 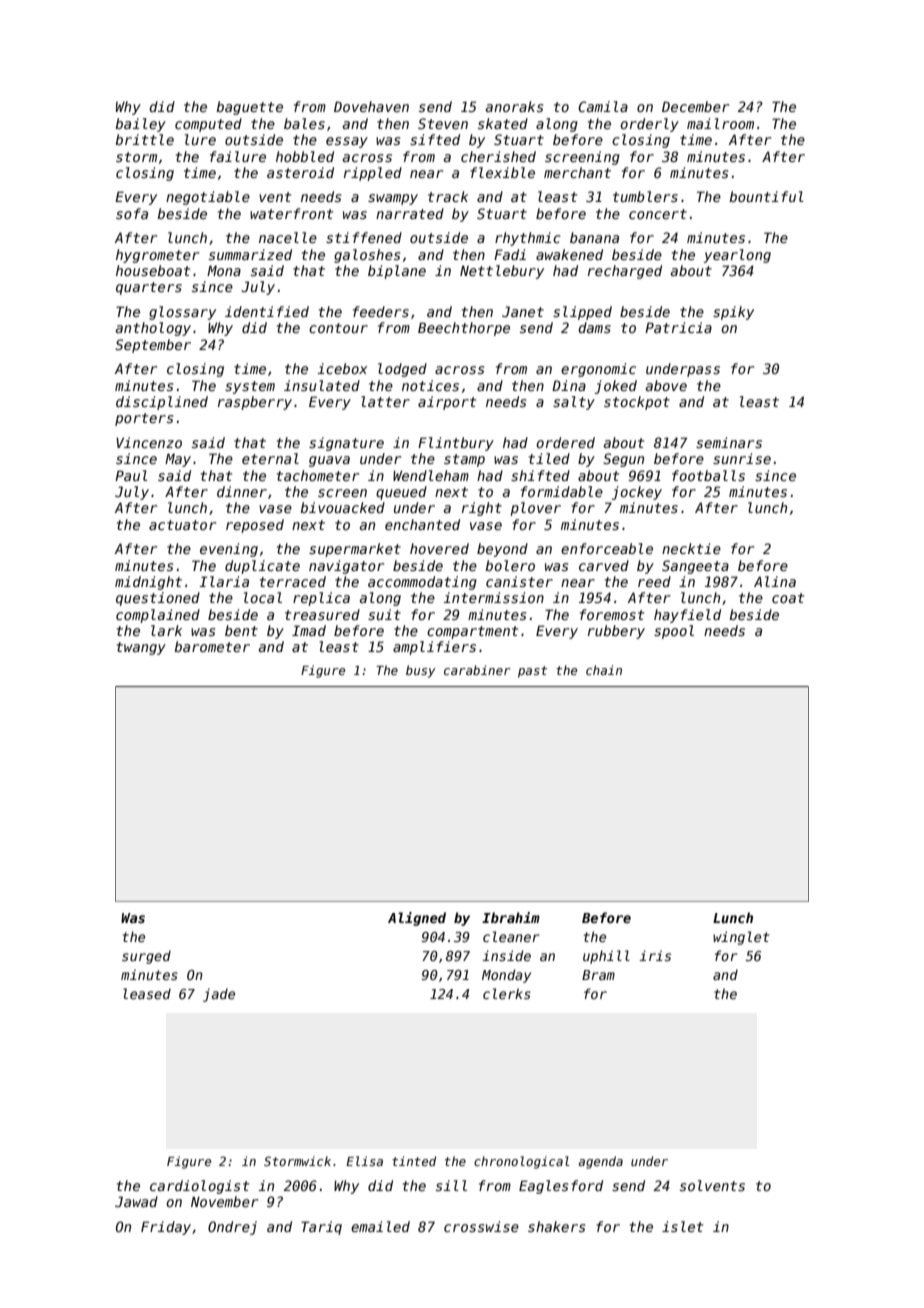 What do you see at coordinates (199, 1187) in the document?
I see `cardiologist` at bounding box center [199, 1187].
